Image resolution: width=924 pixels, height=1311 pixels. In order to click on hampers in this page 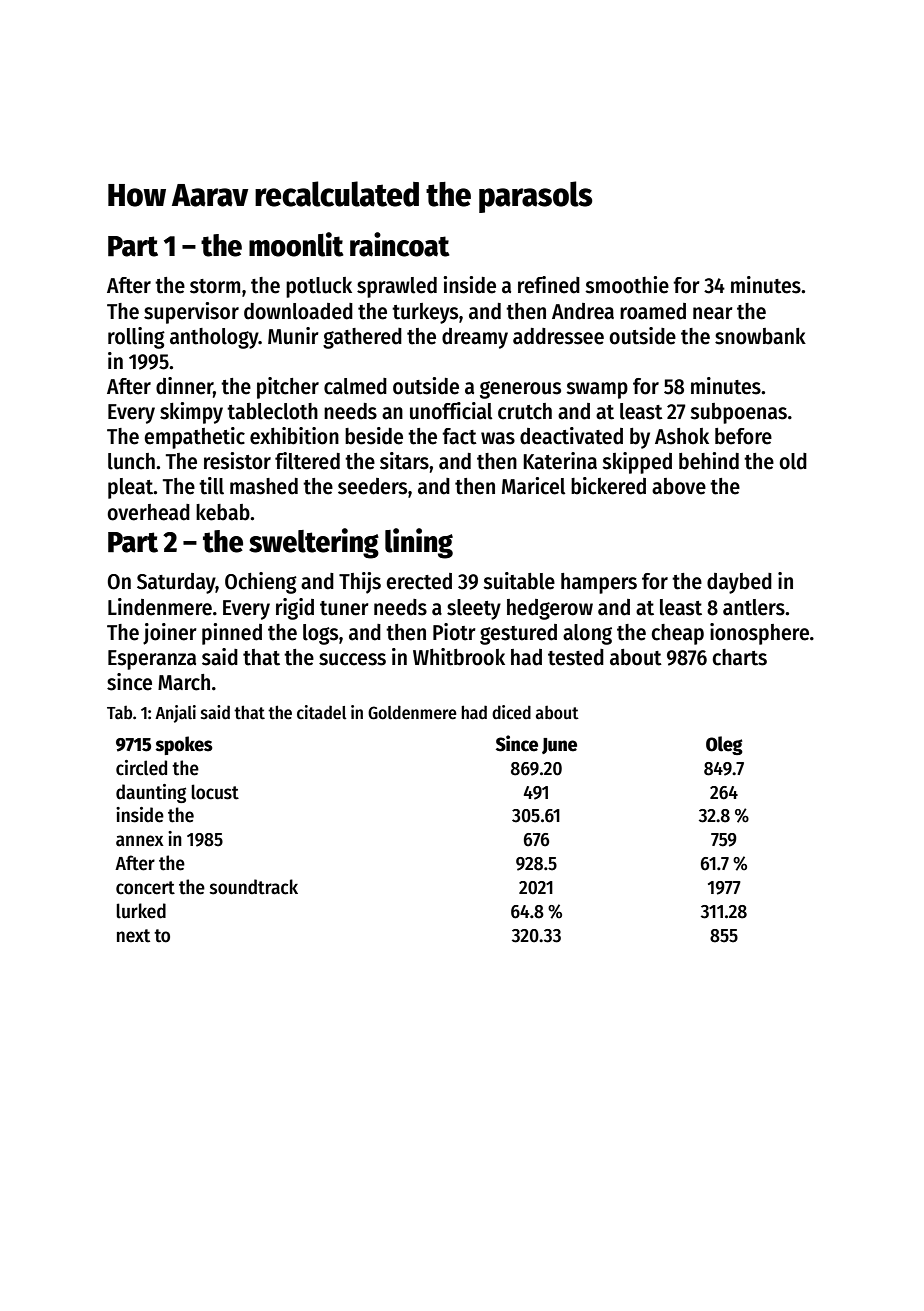, I will do `click(599, 583)`.
